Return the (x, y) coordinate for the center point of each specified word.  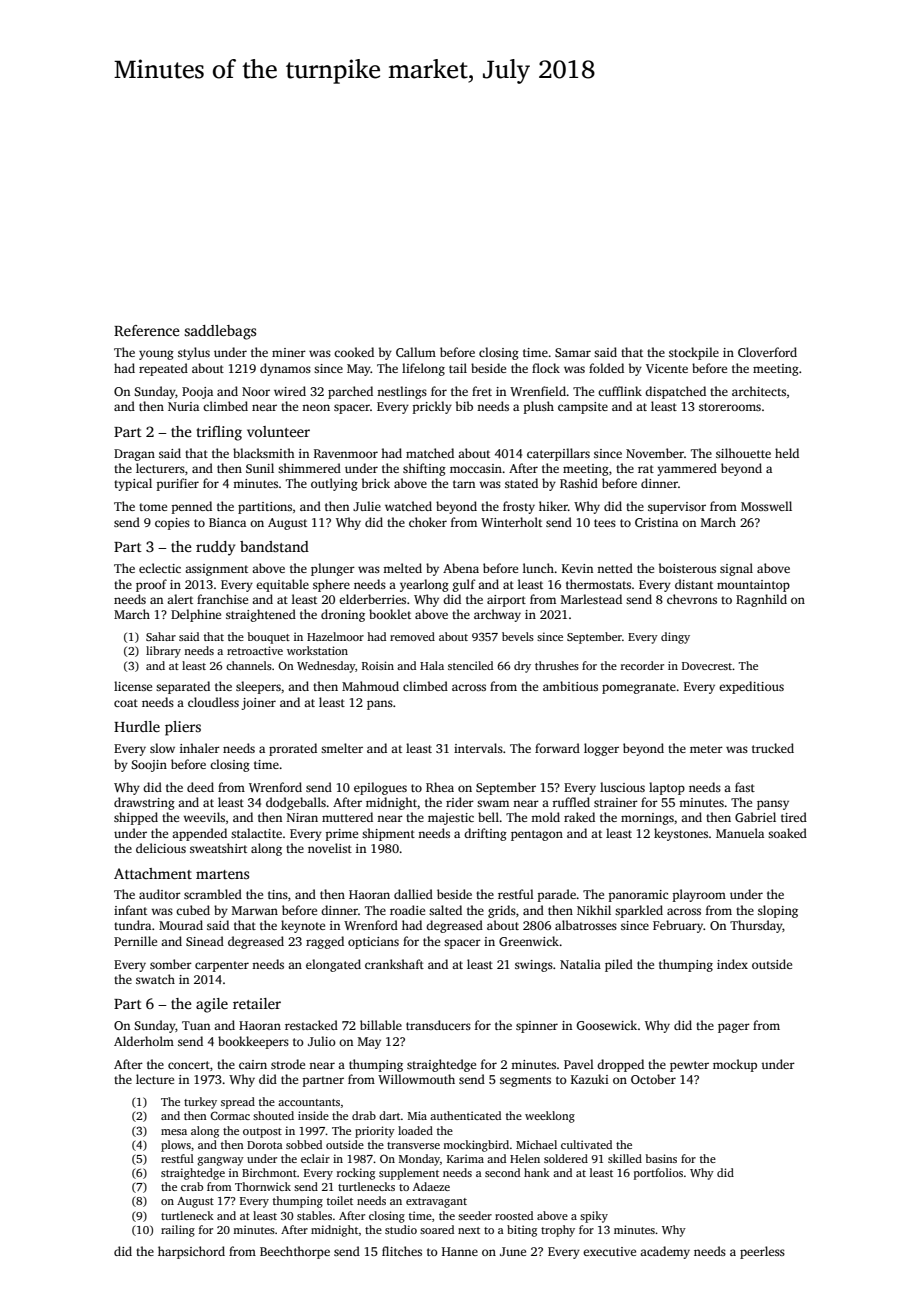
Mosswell (766, 506)
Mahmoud (370, 686)
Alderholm (144, 1041)
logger (601, 749)
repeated (163, 369)
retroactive (255, 650)
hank (537, 1172)
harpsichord (191, 1252)
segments (525, 1081)
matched (430, 453)
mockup (735, 1065)
